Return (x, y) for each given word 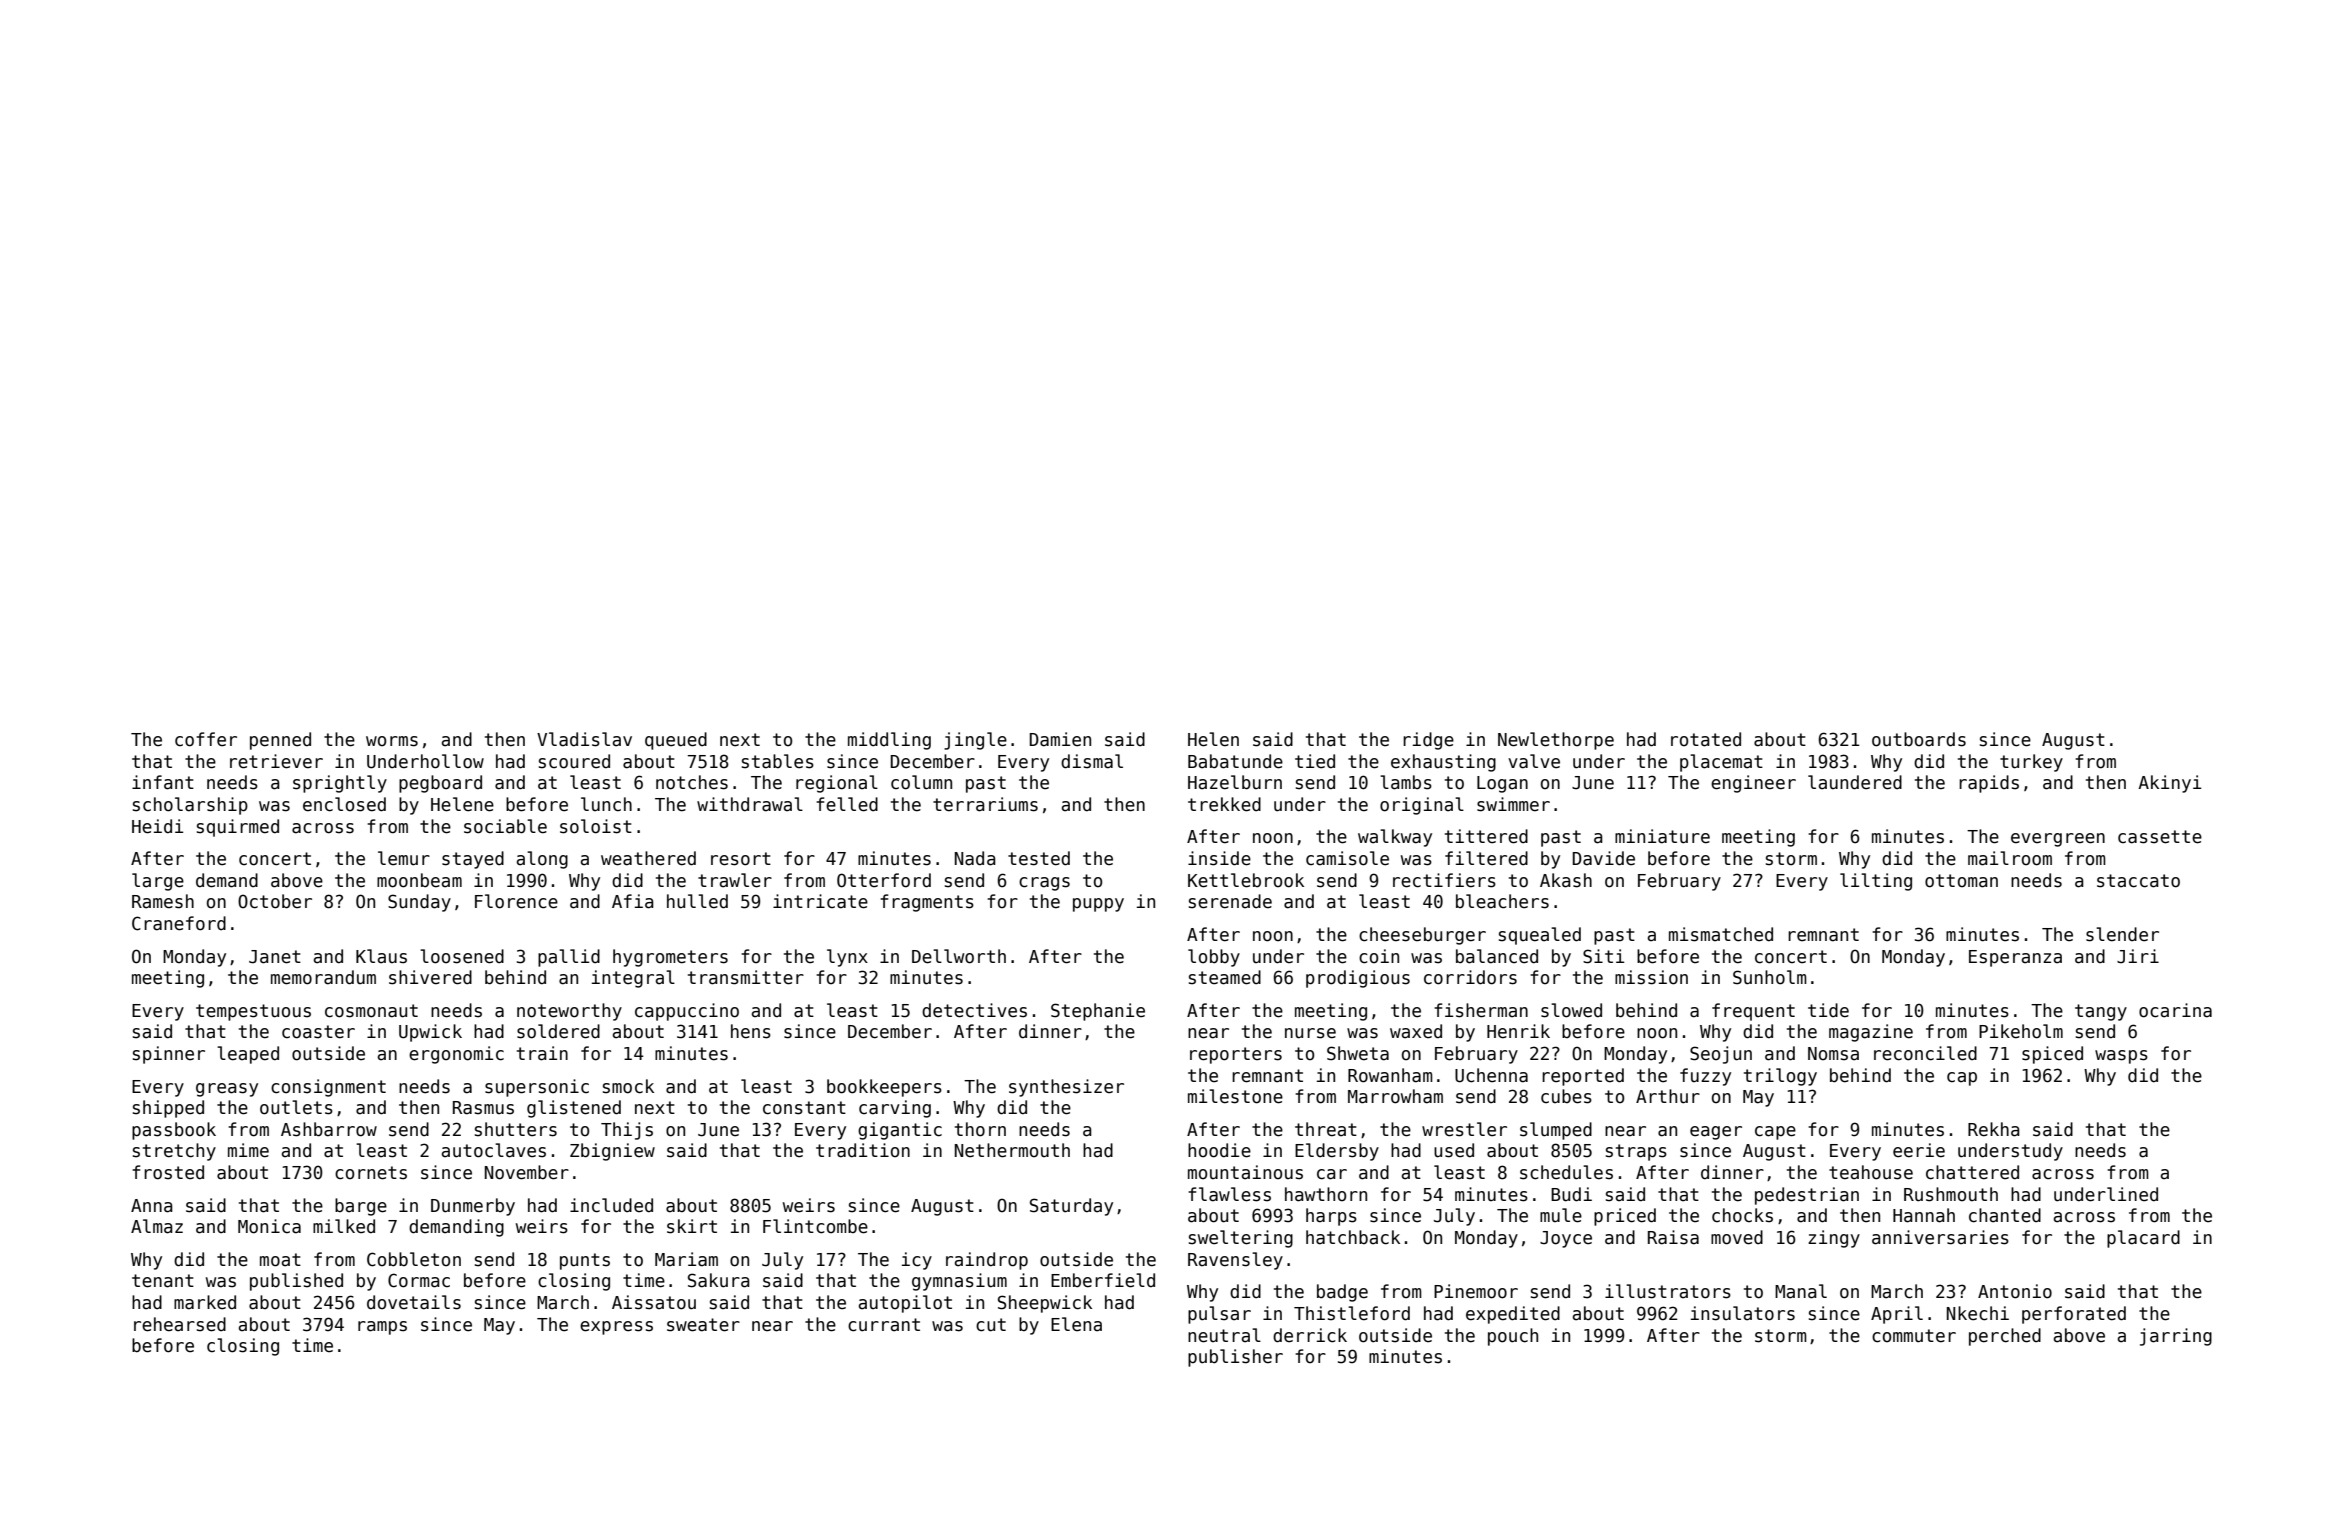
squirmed (238, 828)
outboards (1919, 739)
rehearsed (180, 1324)
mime (248, 1150)
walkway (1395, 838)
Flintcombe (815, 1226)
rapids (1989, 784)
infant (163, 782)
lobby (1214, 958)
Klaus (381, 956)
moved (1737, 1237)
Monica (269, 1226)
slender (2122, 934)
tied (1315, 761)
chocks (1742, 1215)
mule (1561, 1215)
